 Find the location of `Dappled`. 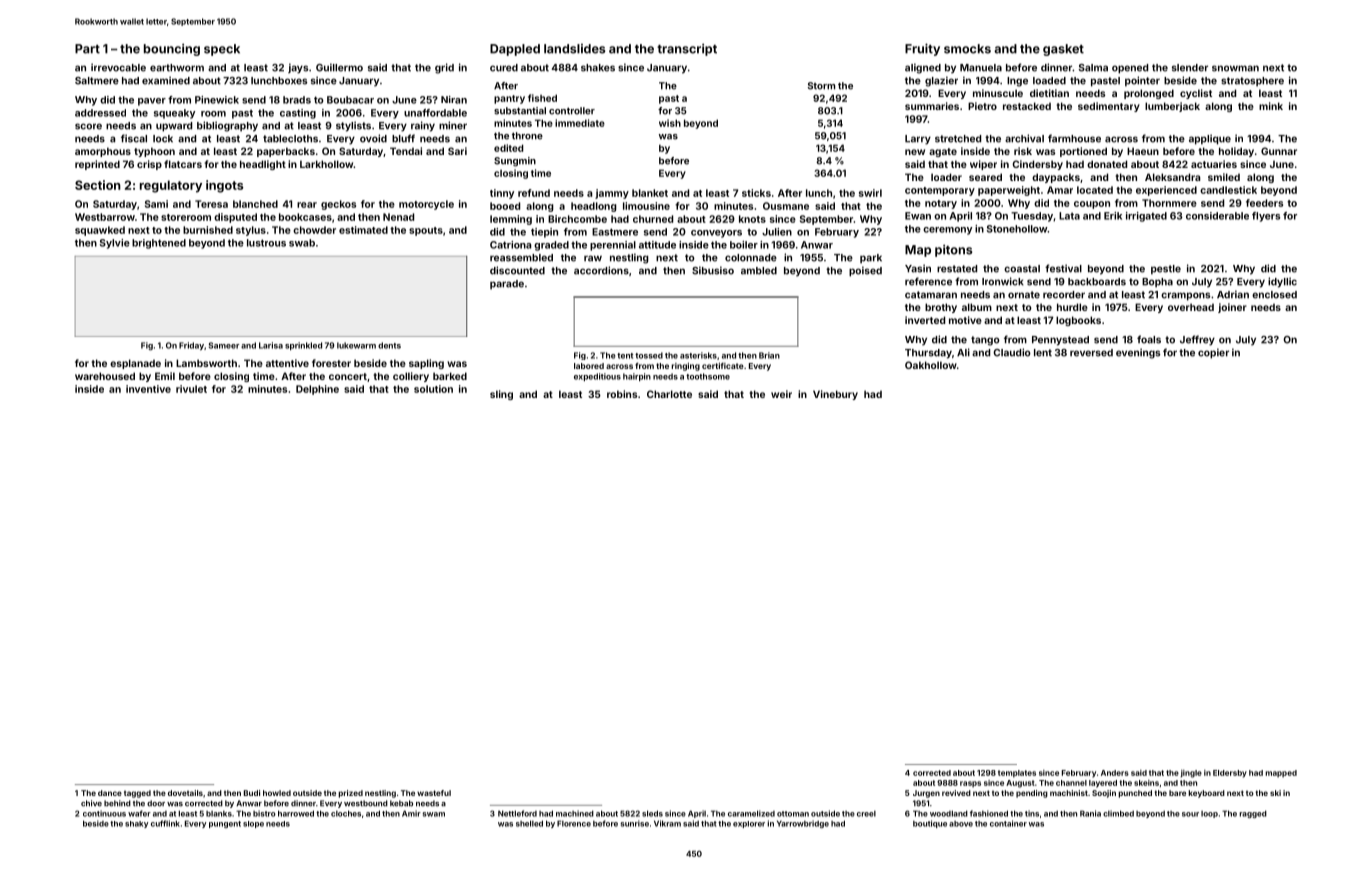

Dappled is located at coordinates (515, 50).
